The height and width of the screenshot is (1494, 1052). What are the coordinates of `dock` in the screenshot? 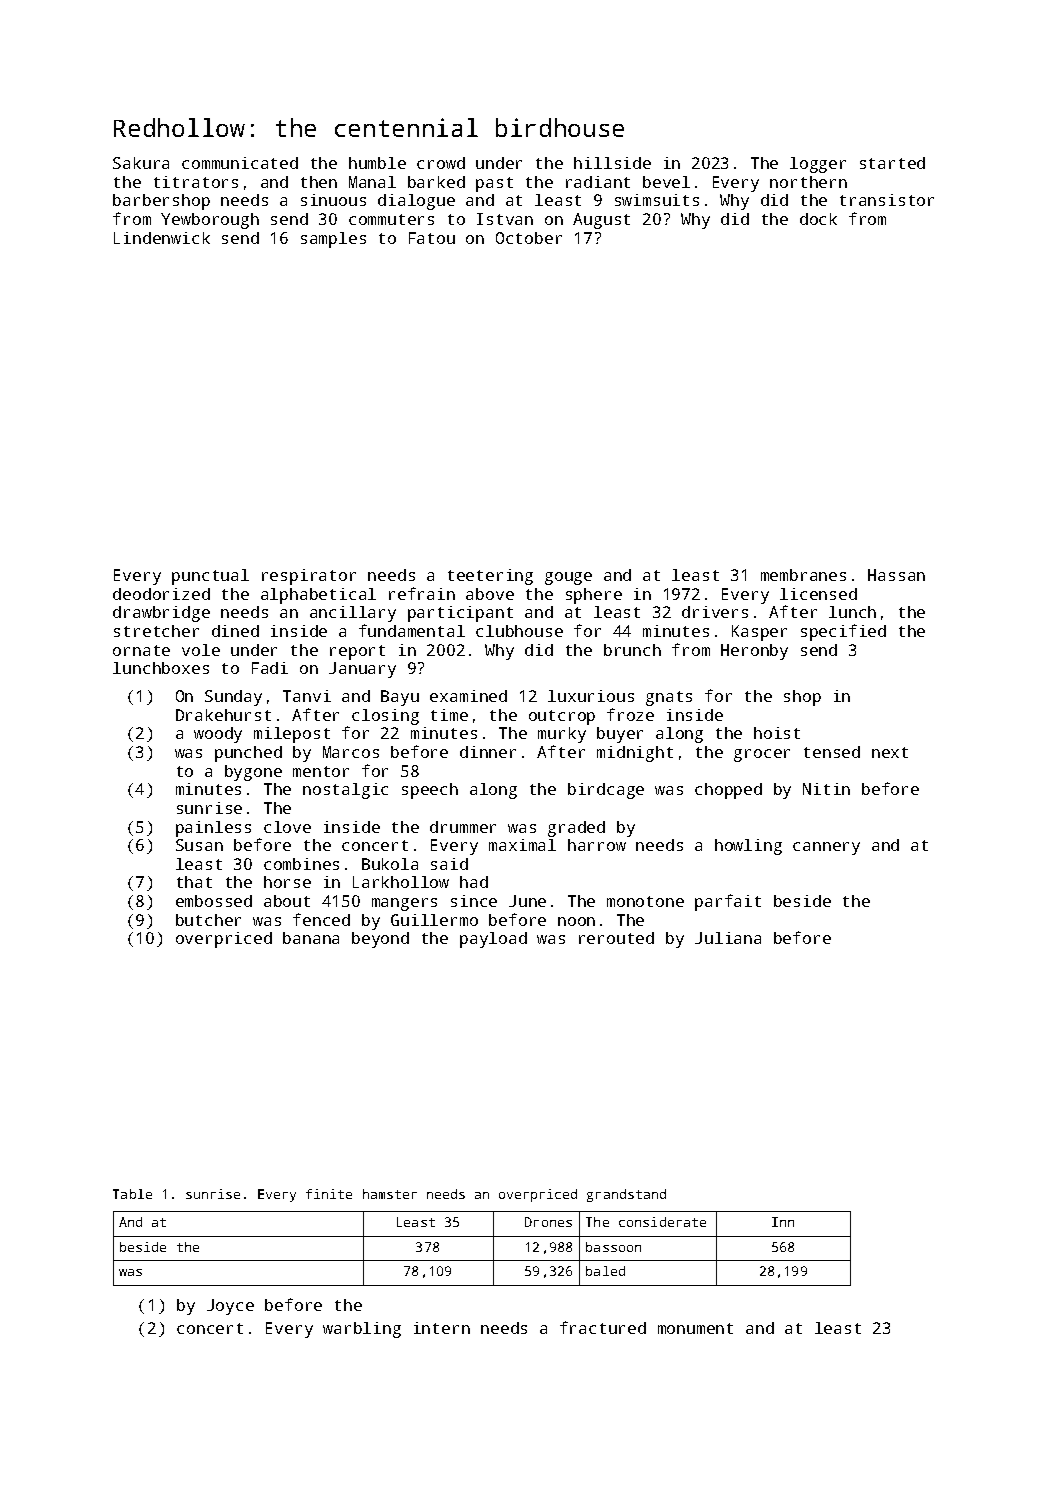 It's located at (818, 219).
